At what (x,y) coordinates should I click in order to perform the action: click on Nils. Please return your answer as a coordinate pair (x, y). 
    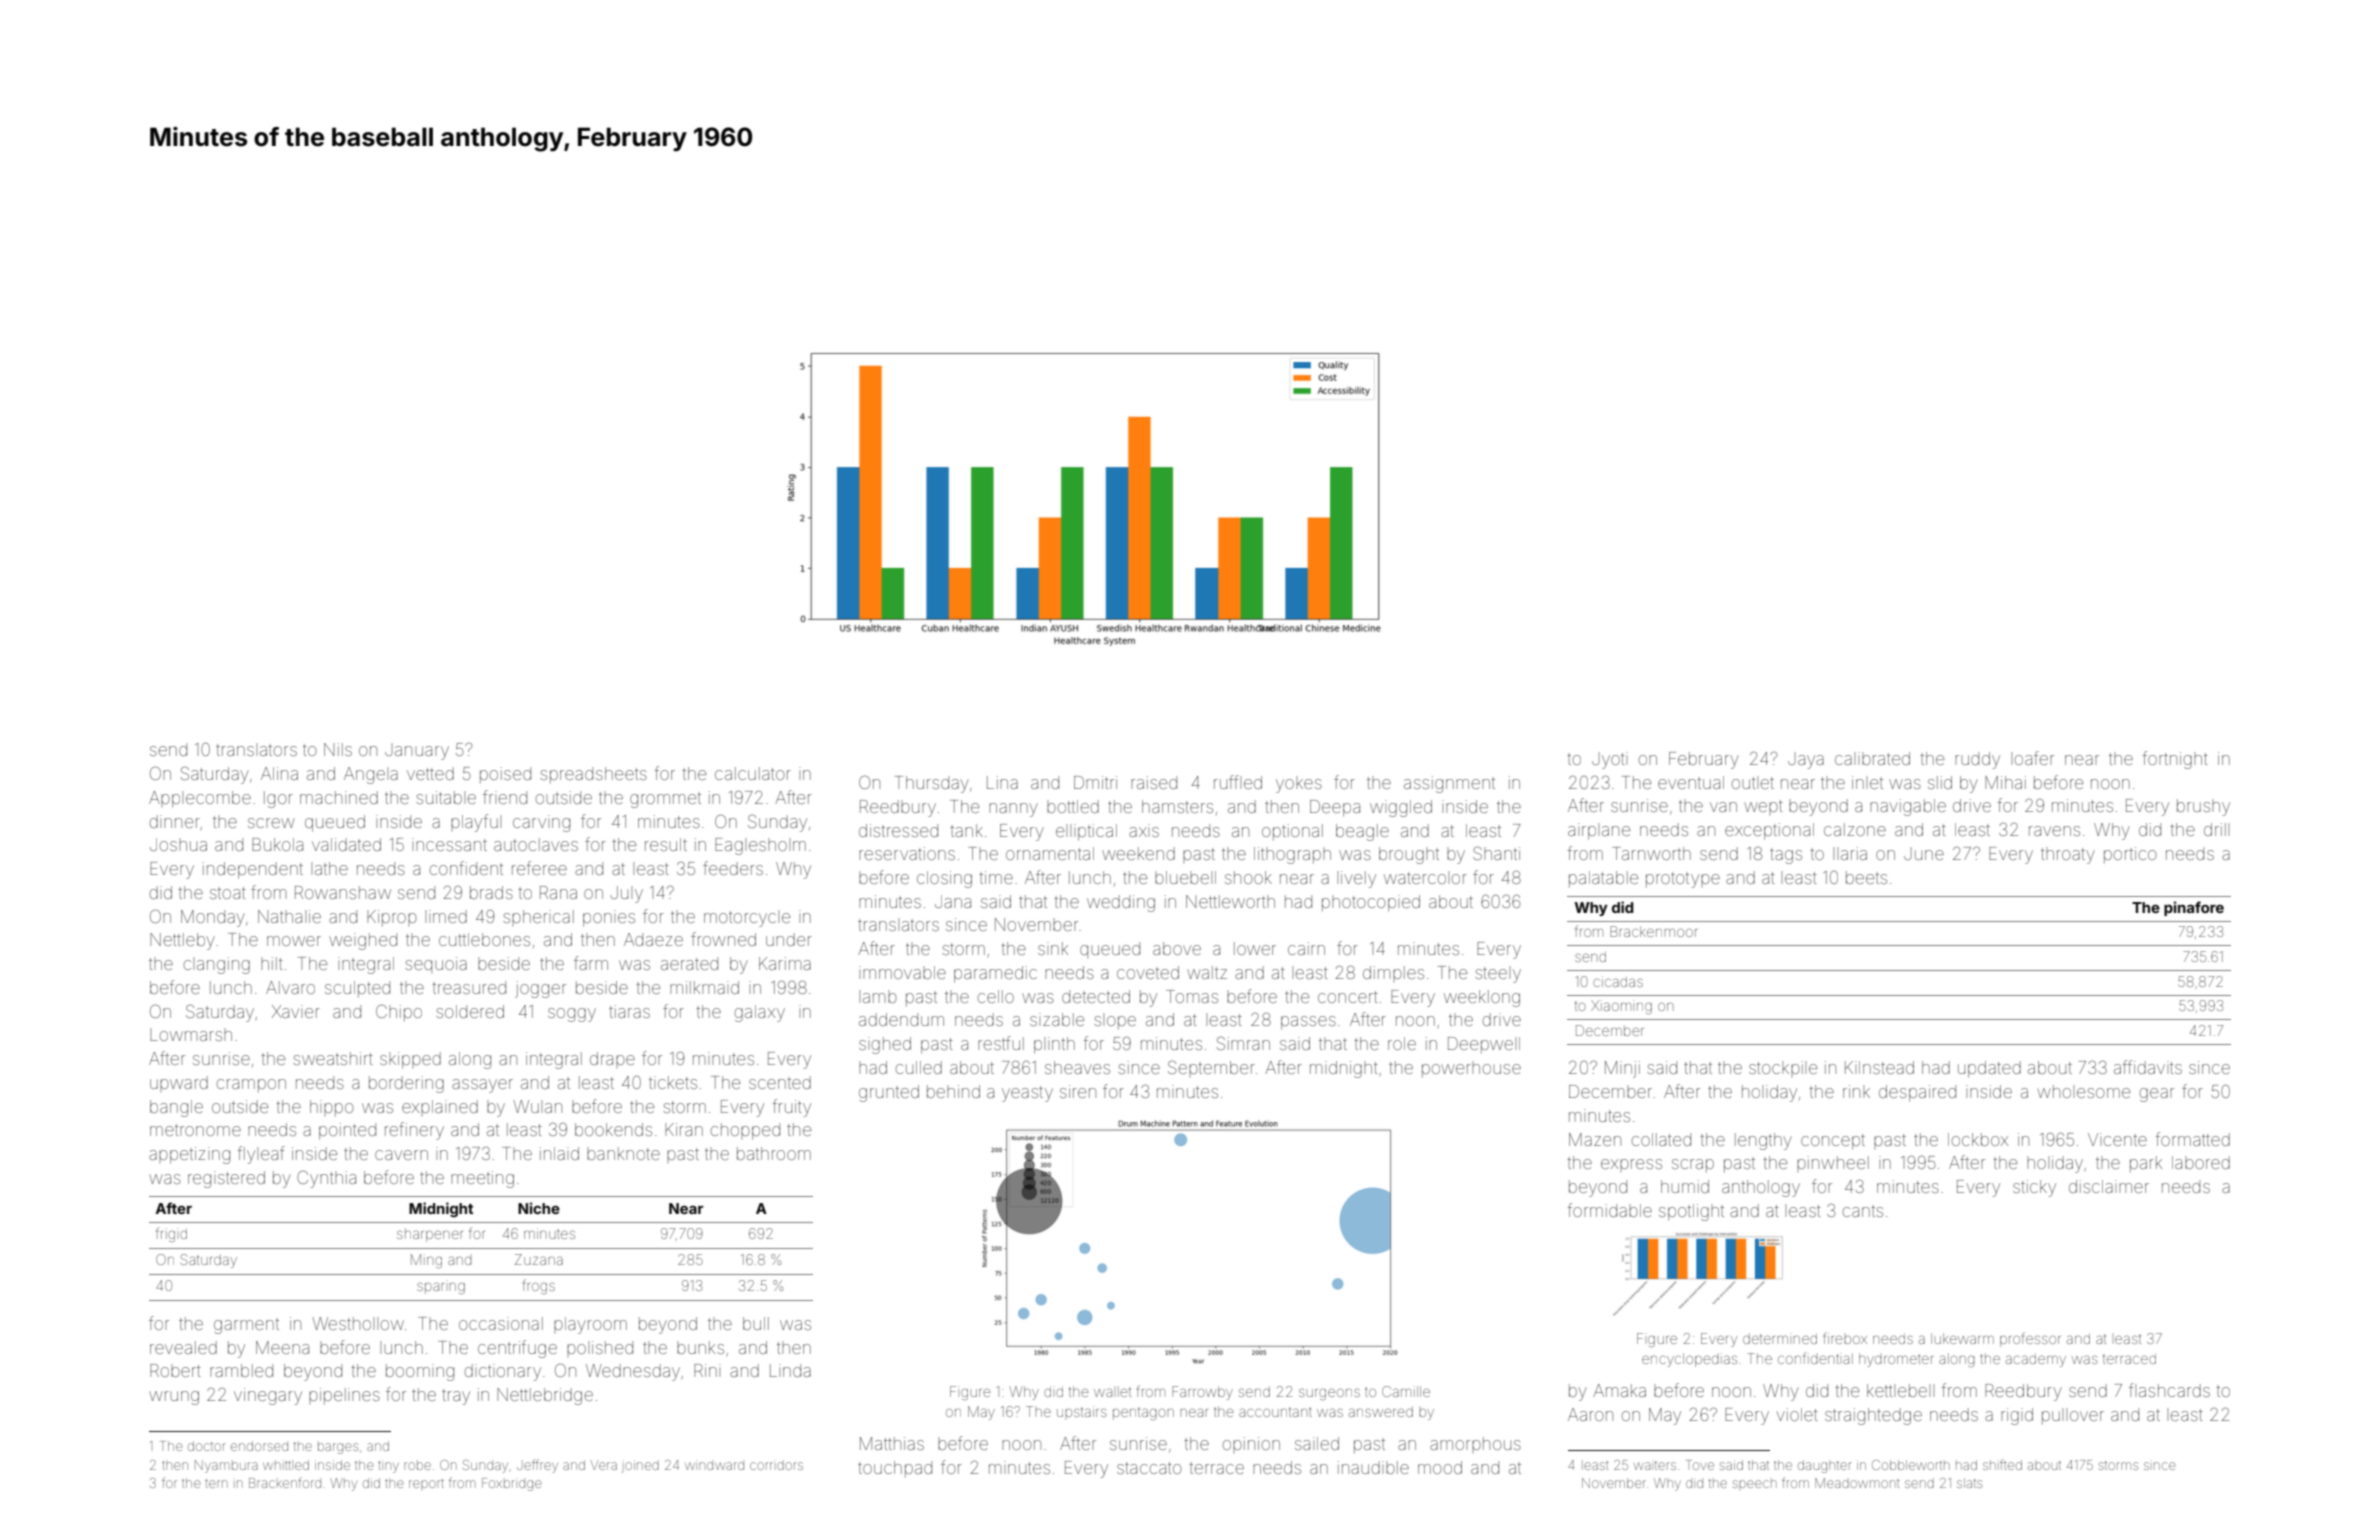
    Looking at the image, I should click on (338, 749).
